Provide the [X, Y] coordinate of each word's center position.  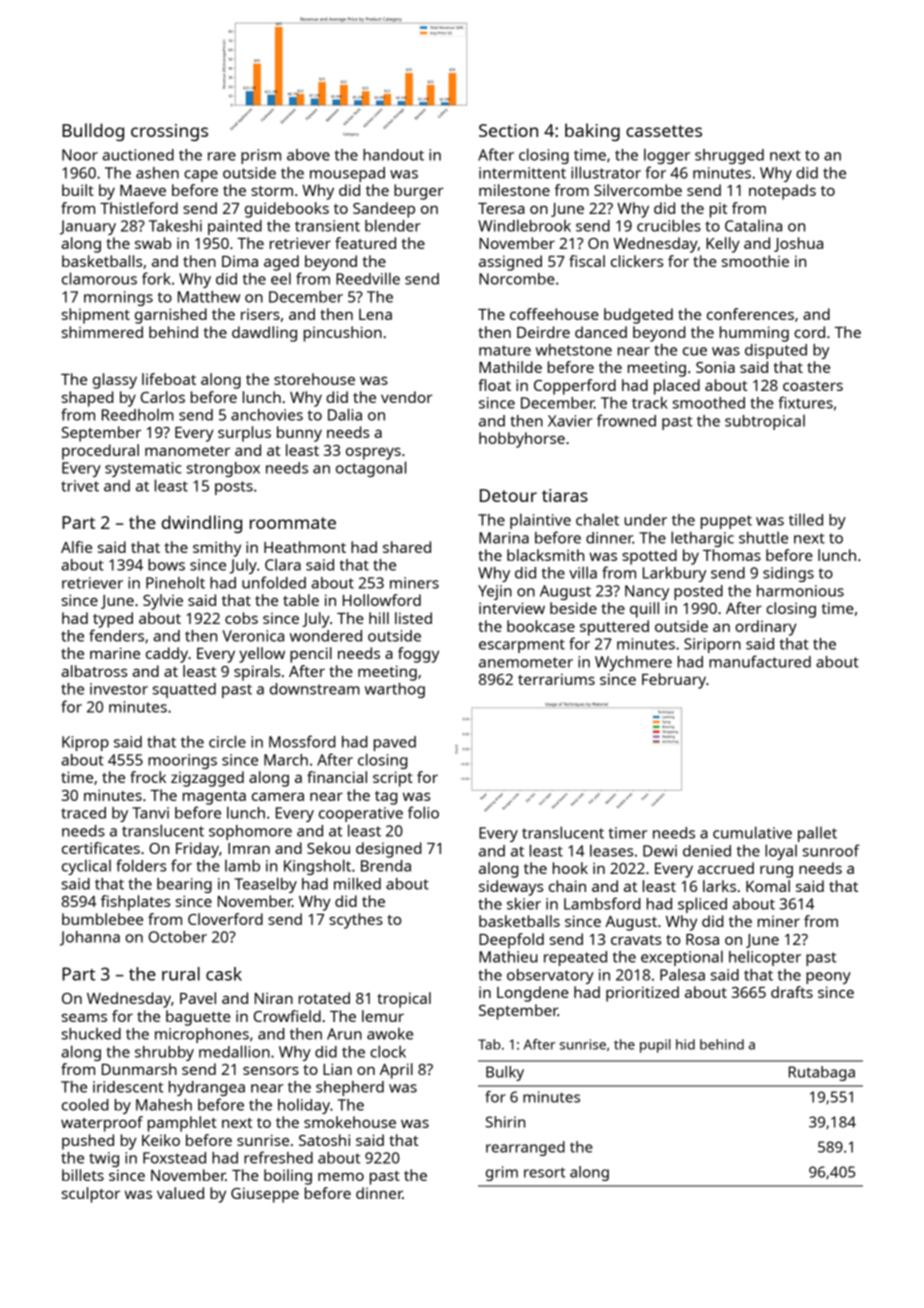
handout [393, 155]
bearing [184, 885]
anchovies [267, 415]
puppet [726, 522]
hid [685, 1044]
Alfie [76, 547]
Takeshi [175, 226]
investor [119, 689]
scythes [356, 921]
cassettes [664, 131]
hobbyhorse [522, 440]
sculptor [91, 1195]
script [393, 779]
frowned [626, 420]
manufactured [760, 661]
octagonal [371, 469]
